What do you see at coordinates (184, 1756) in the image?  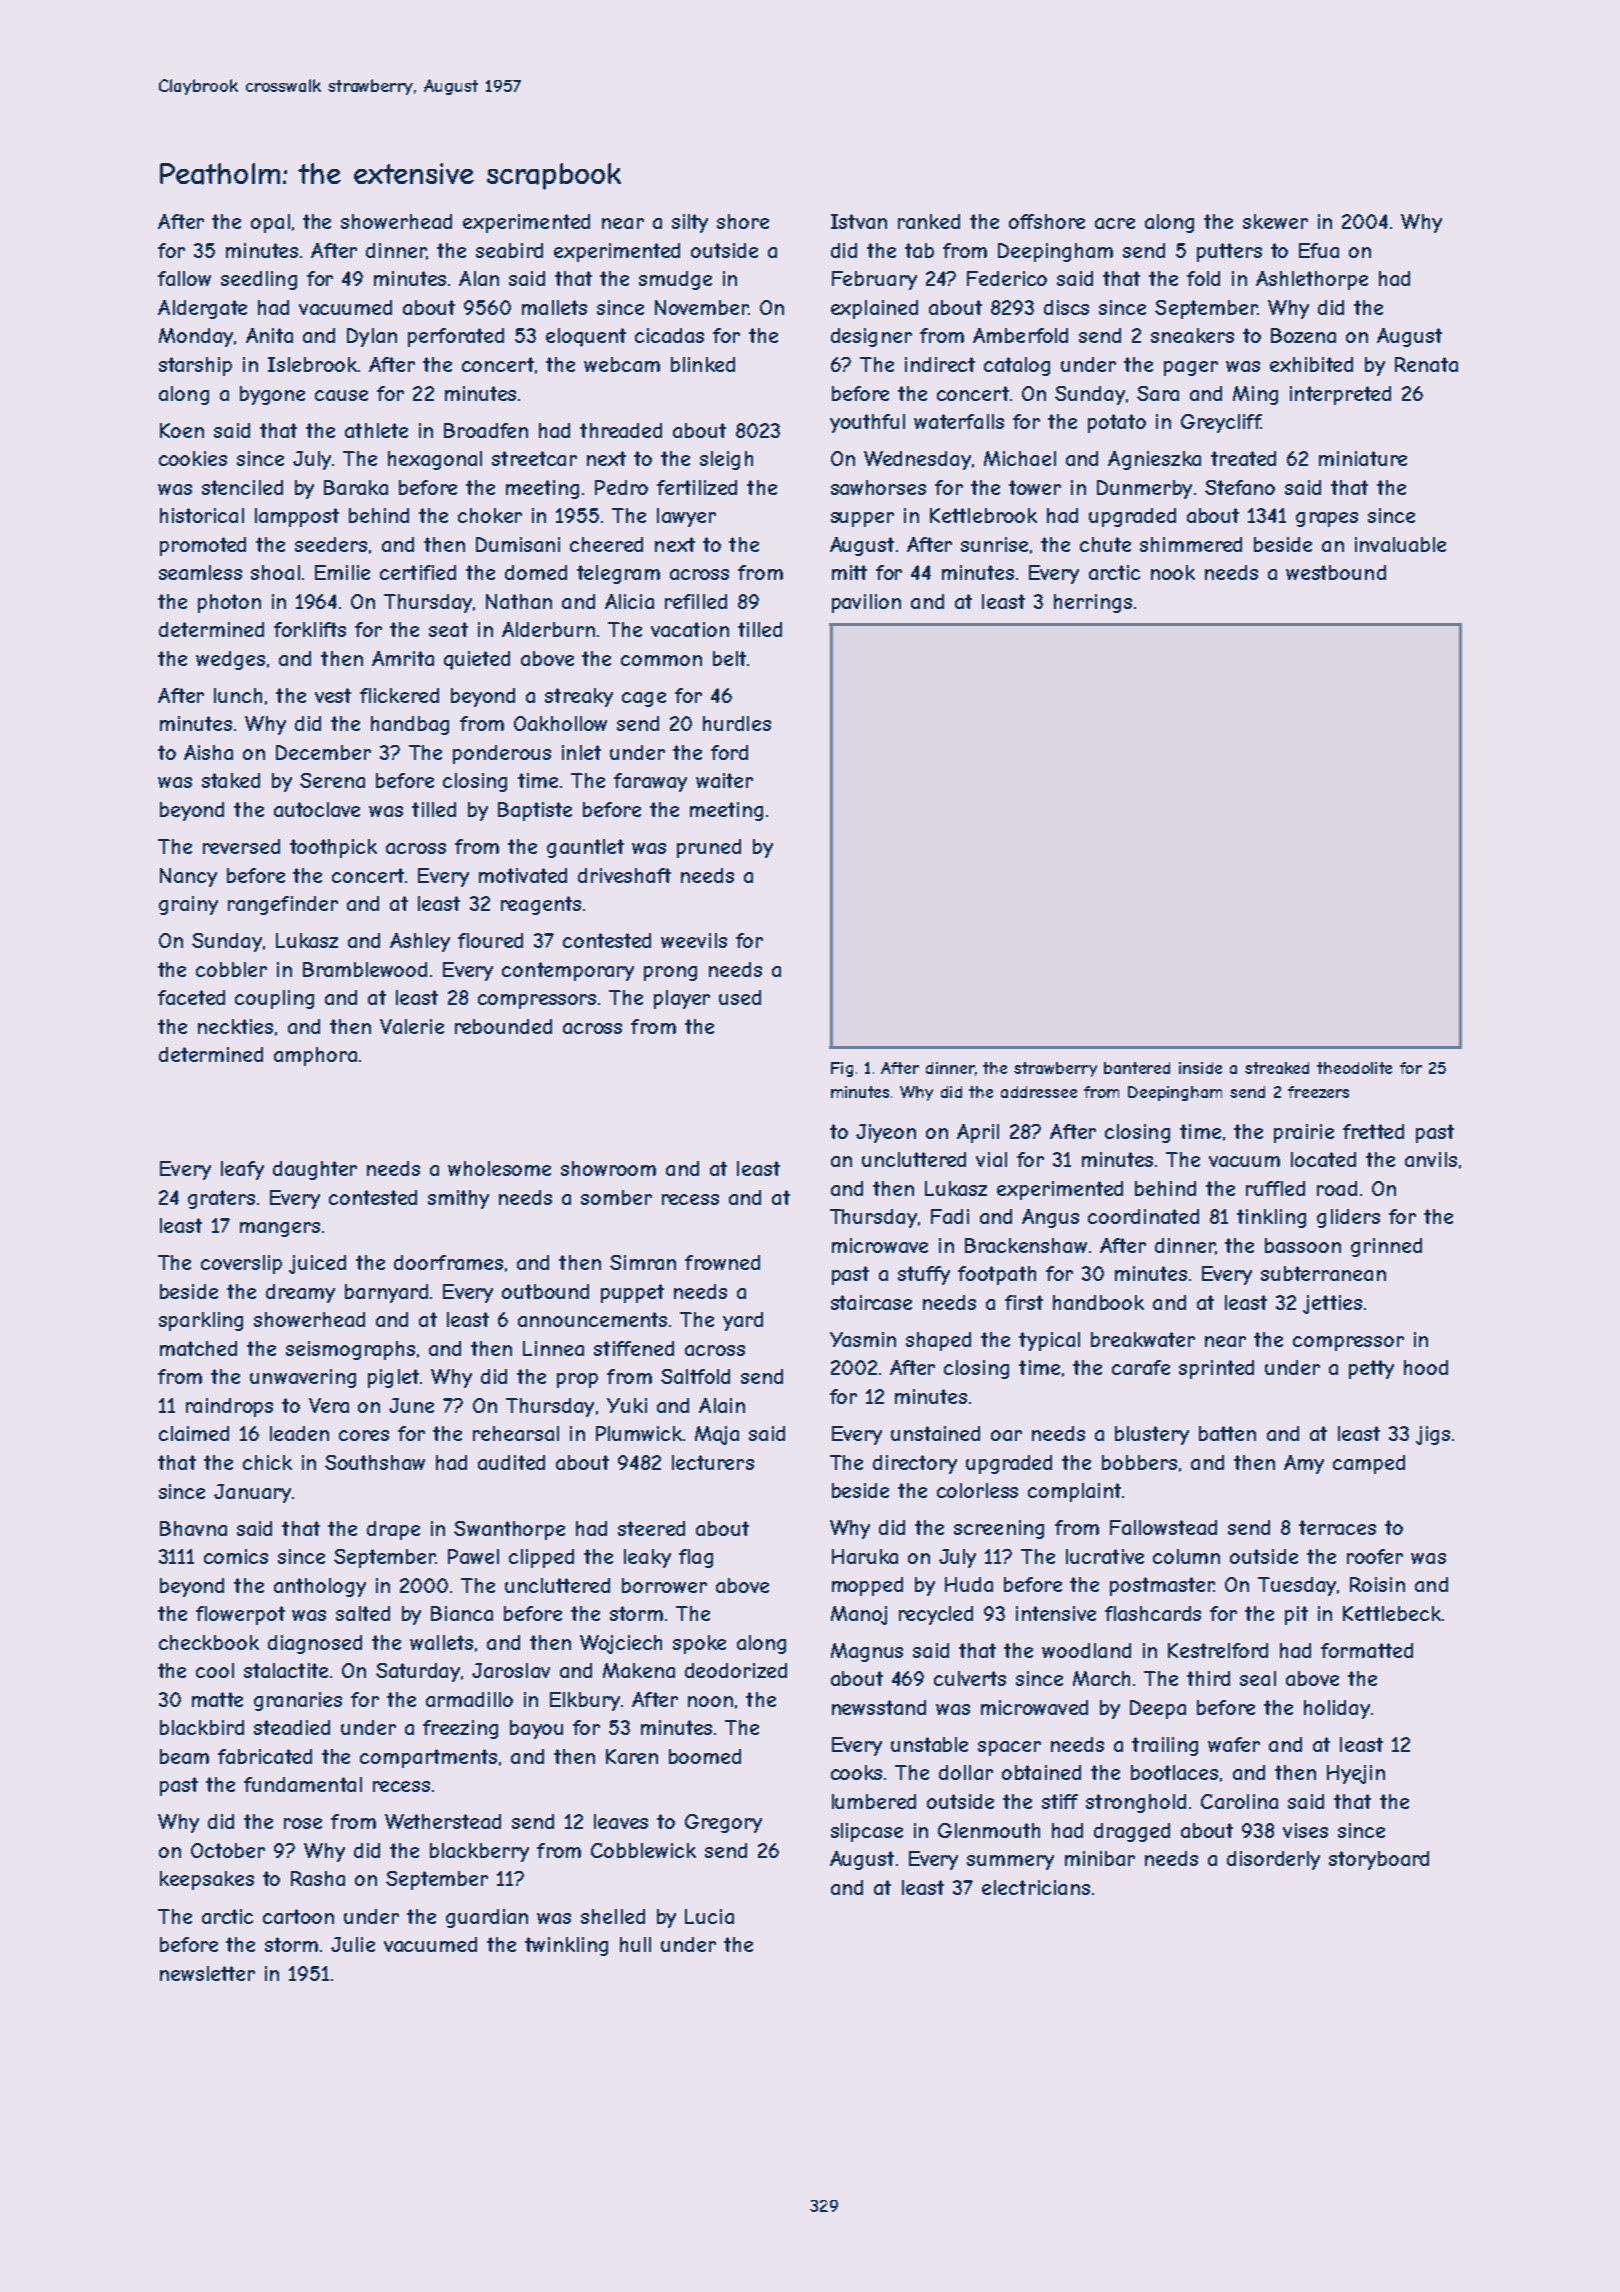 I see `beam` at bounding box center [184, 1756].
